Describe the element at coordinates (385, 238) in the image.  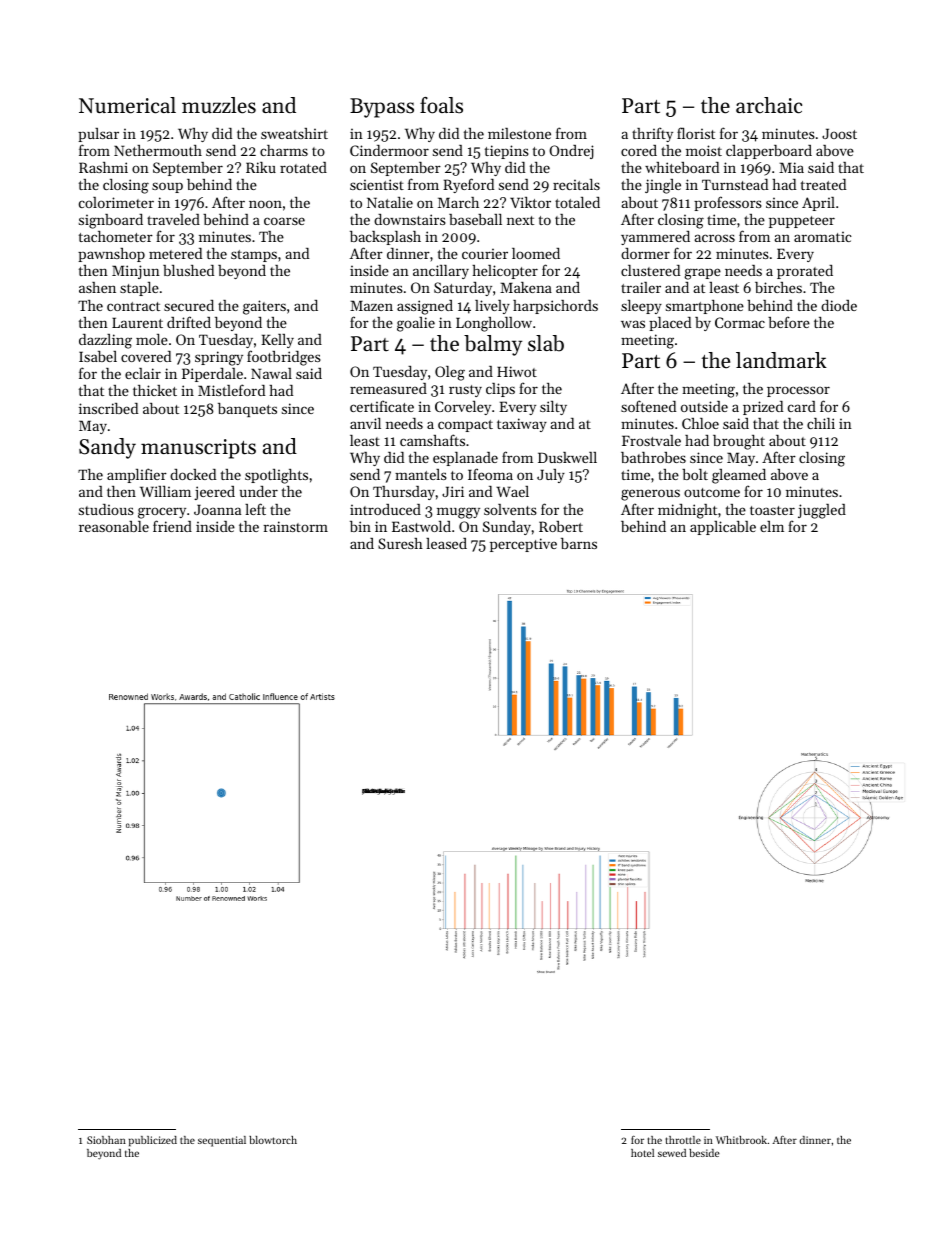
I see `backsplash` at that location.
